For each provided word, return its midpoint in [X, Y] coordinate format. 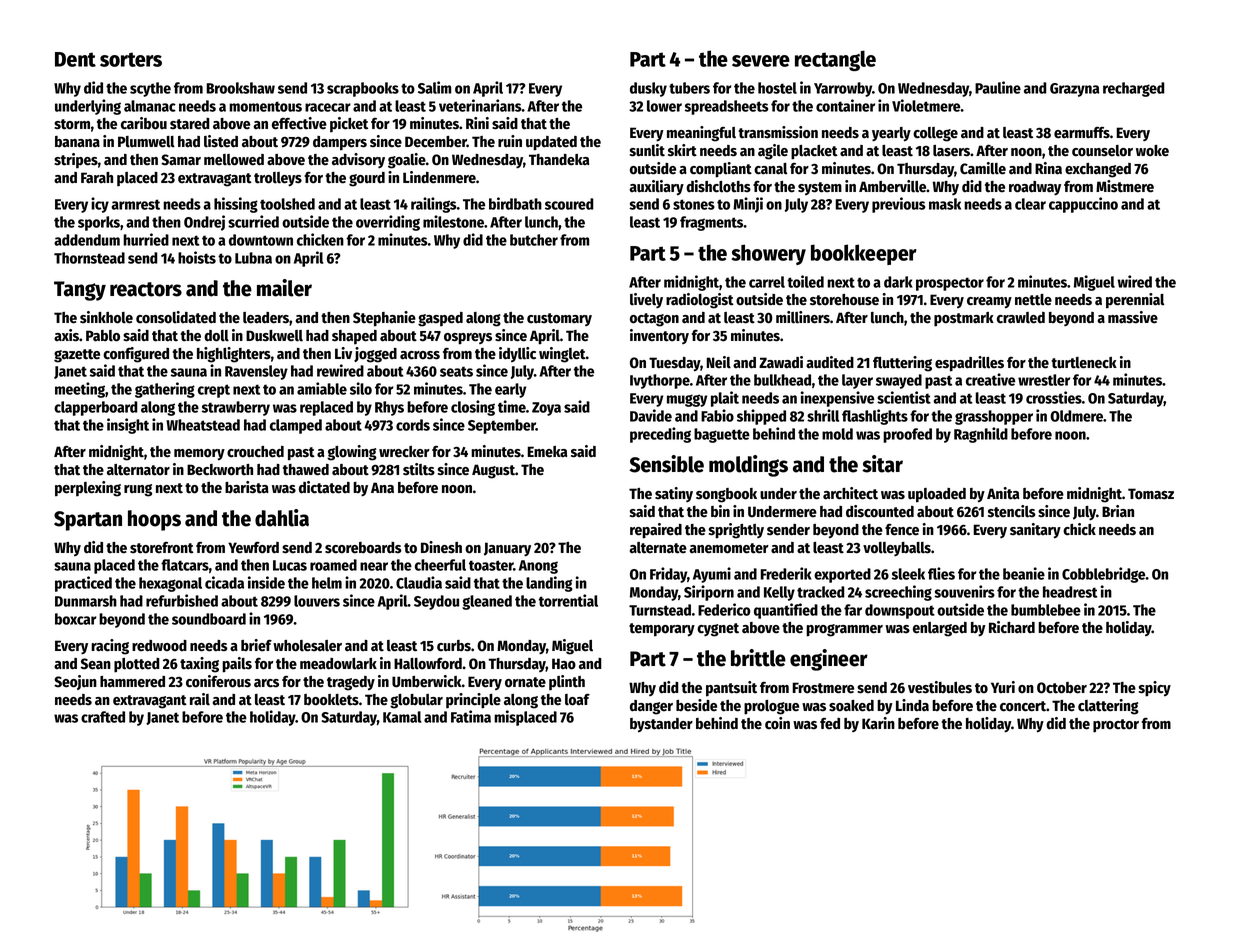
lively [646, 300]
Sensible [667, 464]
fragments [711, 223]
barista [247, 487]
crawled [1021, 318]
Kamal [402, 717]
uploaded [937, 495]
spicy [1155, 689]
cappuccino [1083, 205]
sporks [99, 223]
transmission [778, 132]
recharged [1134, 89]
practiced [83, 584]
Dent [75, 59]
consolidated [176, 317]
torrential [568, 600]
